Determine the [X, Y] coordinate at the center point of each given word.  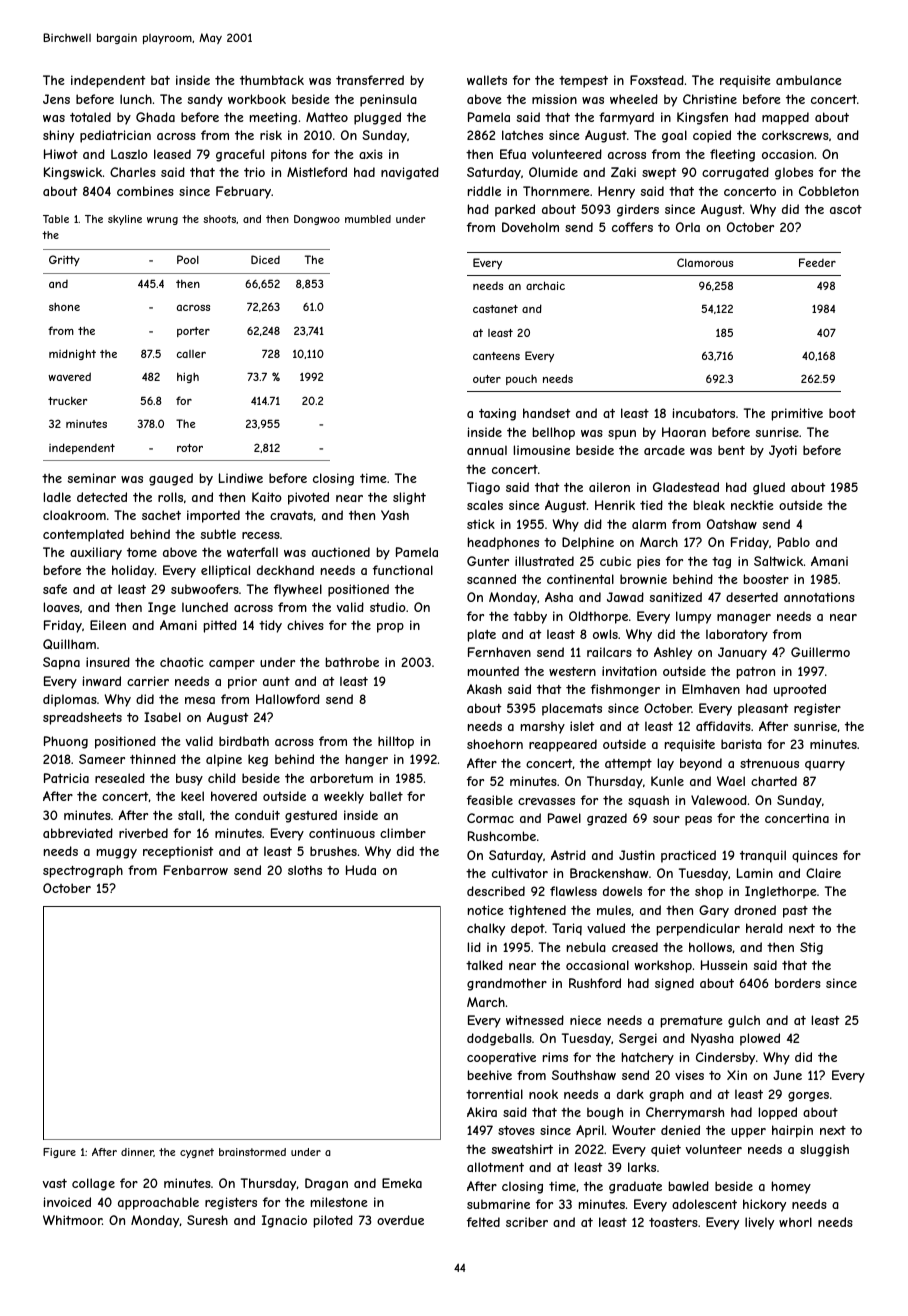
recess [261, 535]
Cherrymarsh [685, 1113]
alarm [649, 524]
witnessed [535, 1020]
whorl [795, 1222]
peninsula [388, 100]
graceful [240, 155]
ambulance [809, 80]
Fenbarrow [196, 870]
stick [481, 524]
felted [483, 1222]
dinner [137, 1152]
